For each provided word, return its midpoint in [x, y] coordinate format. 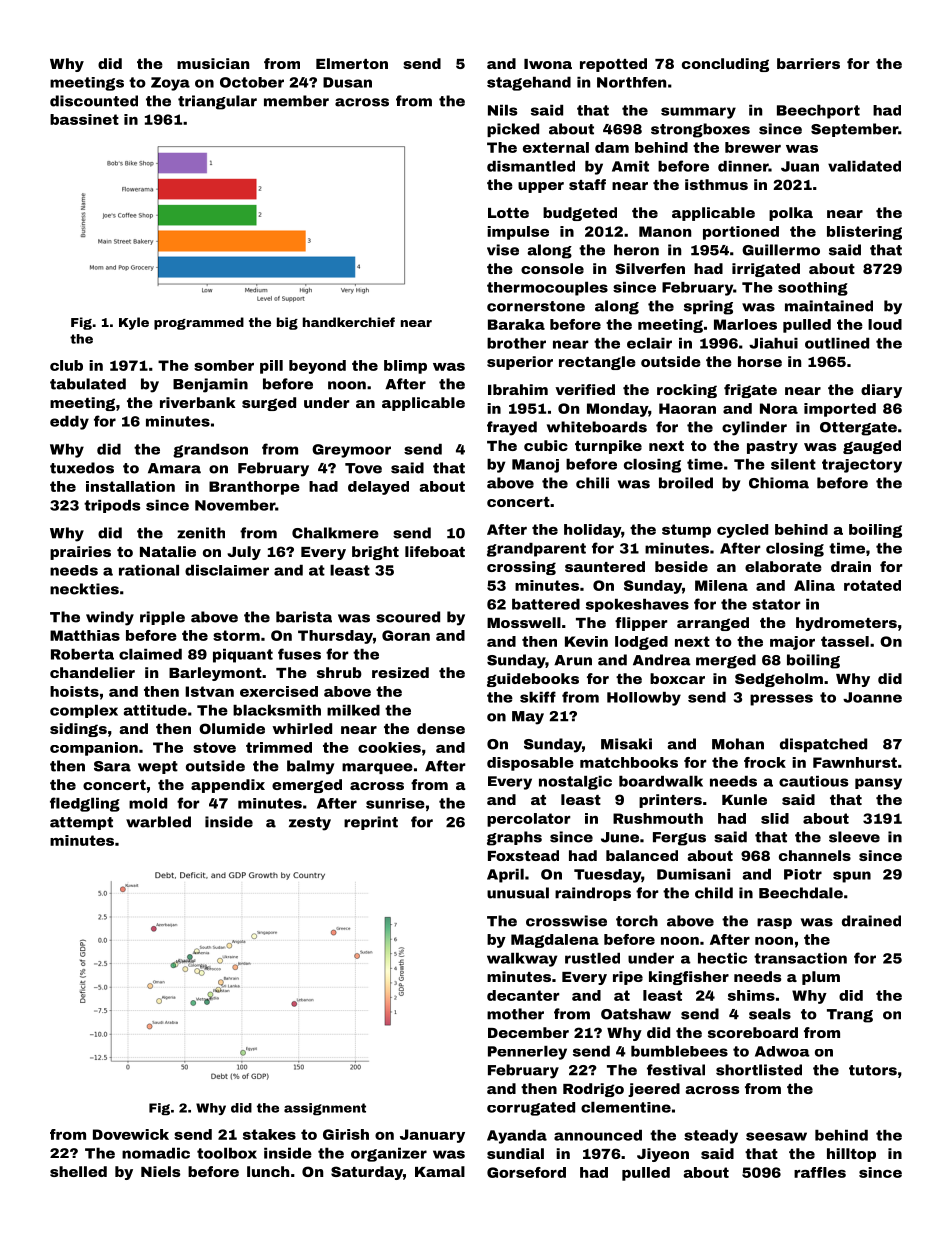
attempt [81, 823]
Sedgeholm [779, 680]
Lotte [508, 213]
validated [864, 166]
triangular [217, 102]
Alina [814, 585]
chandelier [92, 672]
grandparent [536, 550]
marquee [377, 768]
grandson [210, 451]
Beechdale [801, 893]
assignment [325, 1109]
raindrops [593, 894]
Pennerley [527, 1053]
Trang [850, 1016]
